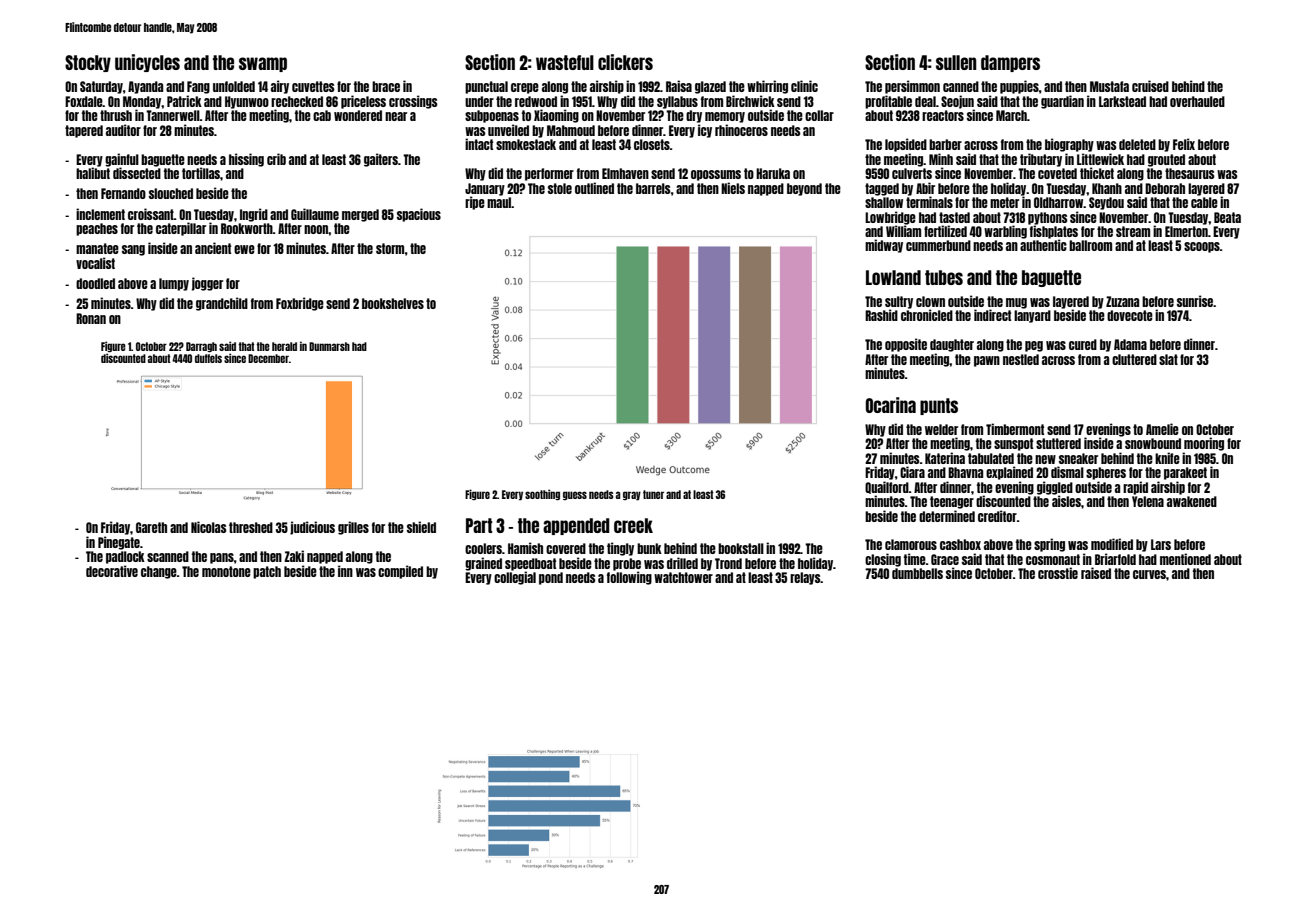 This screenshot has width=1308, height=924. What do you see at coordinates (551, 578) in the screenshot?
I see `pond` at bounding box center [551, 578].
